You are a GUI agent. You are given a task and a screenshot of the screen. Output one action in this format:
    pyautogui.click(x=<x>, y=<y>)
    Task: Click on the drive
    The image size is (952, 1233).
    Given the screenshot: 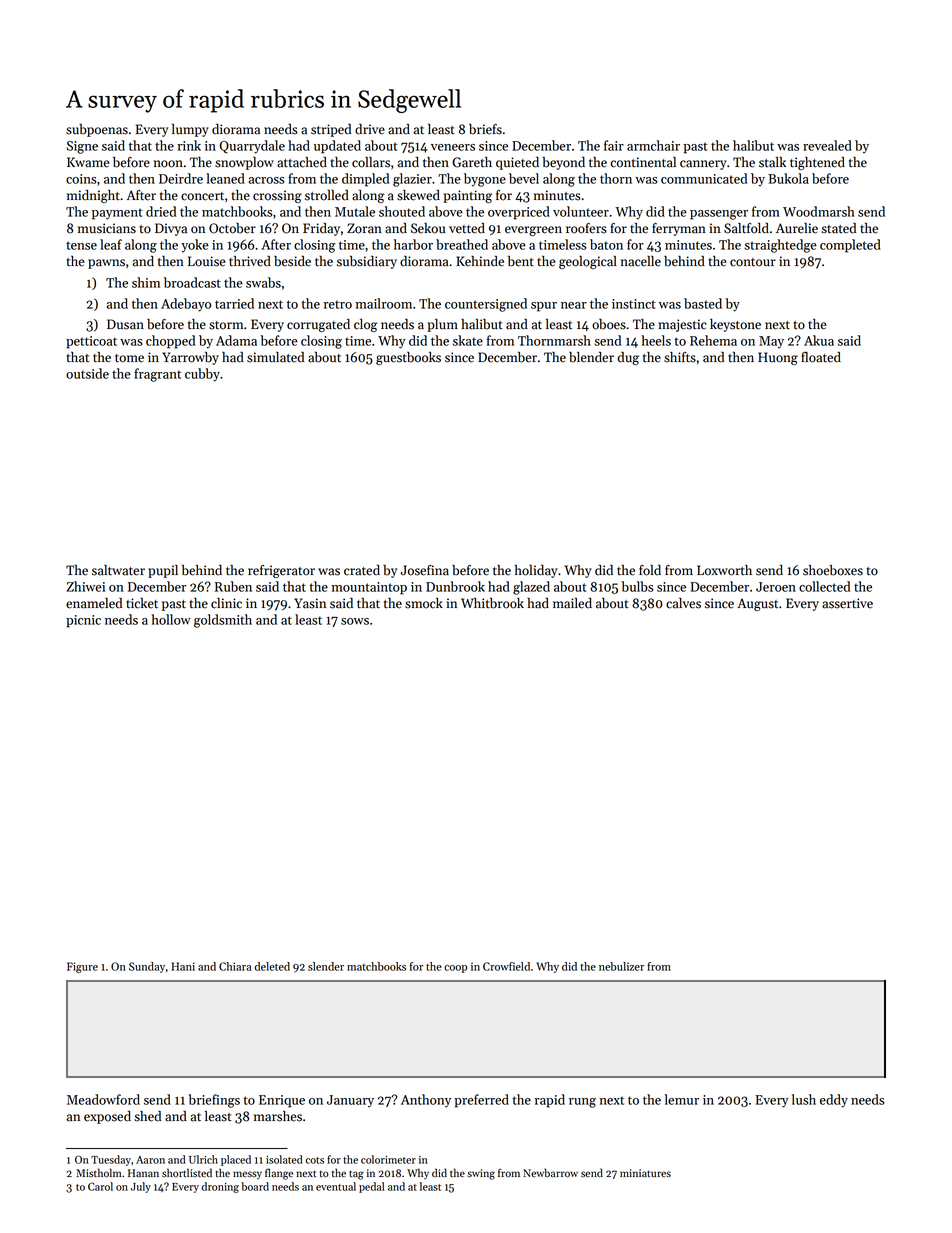 What is the action you would take?
    pyautogui.click(x=370, y=129)
